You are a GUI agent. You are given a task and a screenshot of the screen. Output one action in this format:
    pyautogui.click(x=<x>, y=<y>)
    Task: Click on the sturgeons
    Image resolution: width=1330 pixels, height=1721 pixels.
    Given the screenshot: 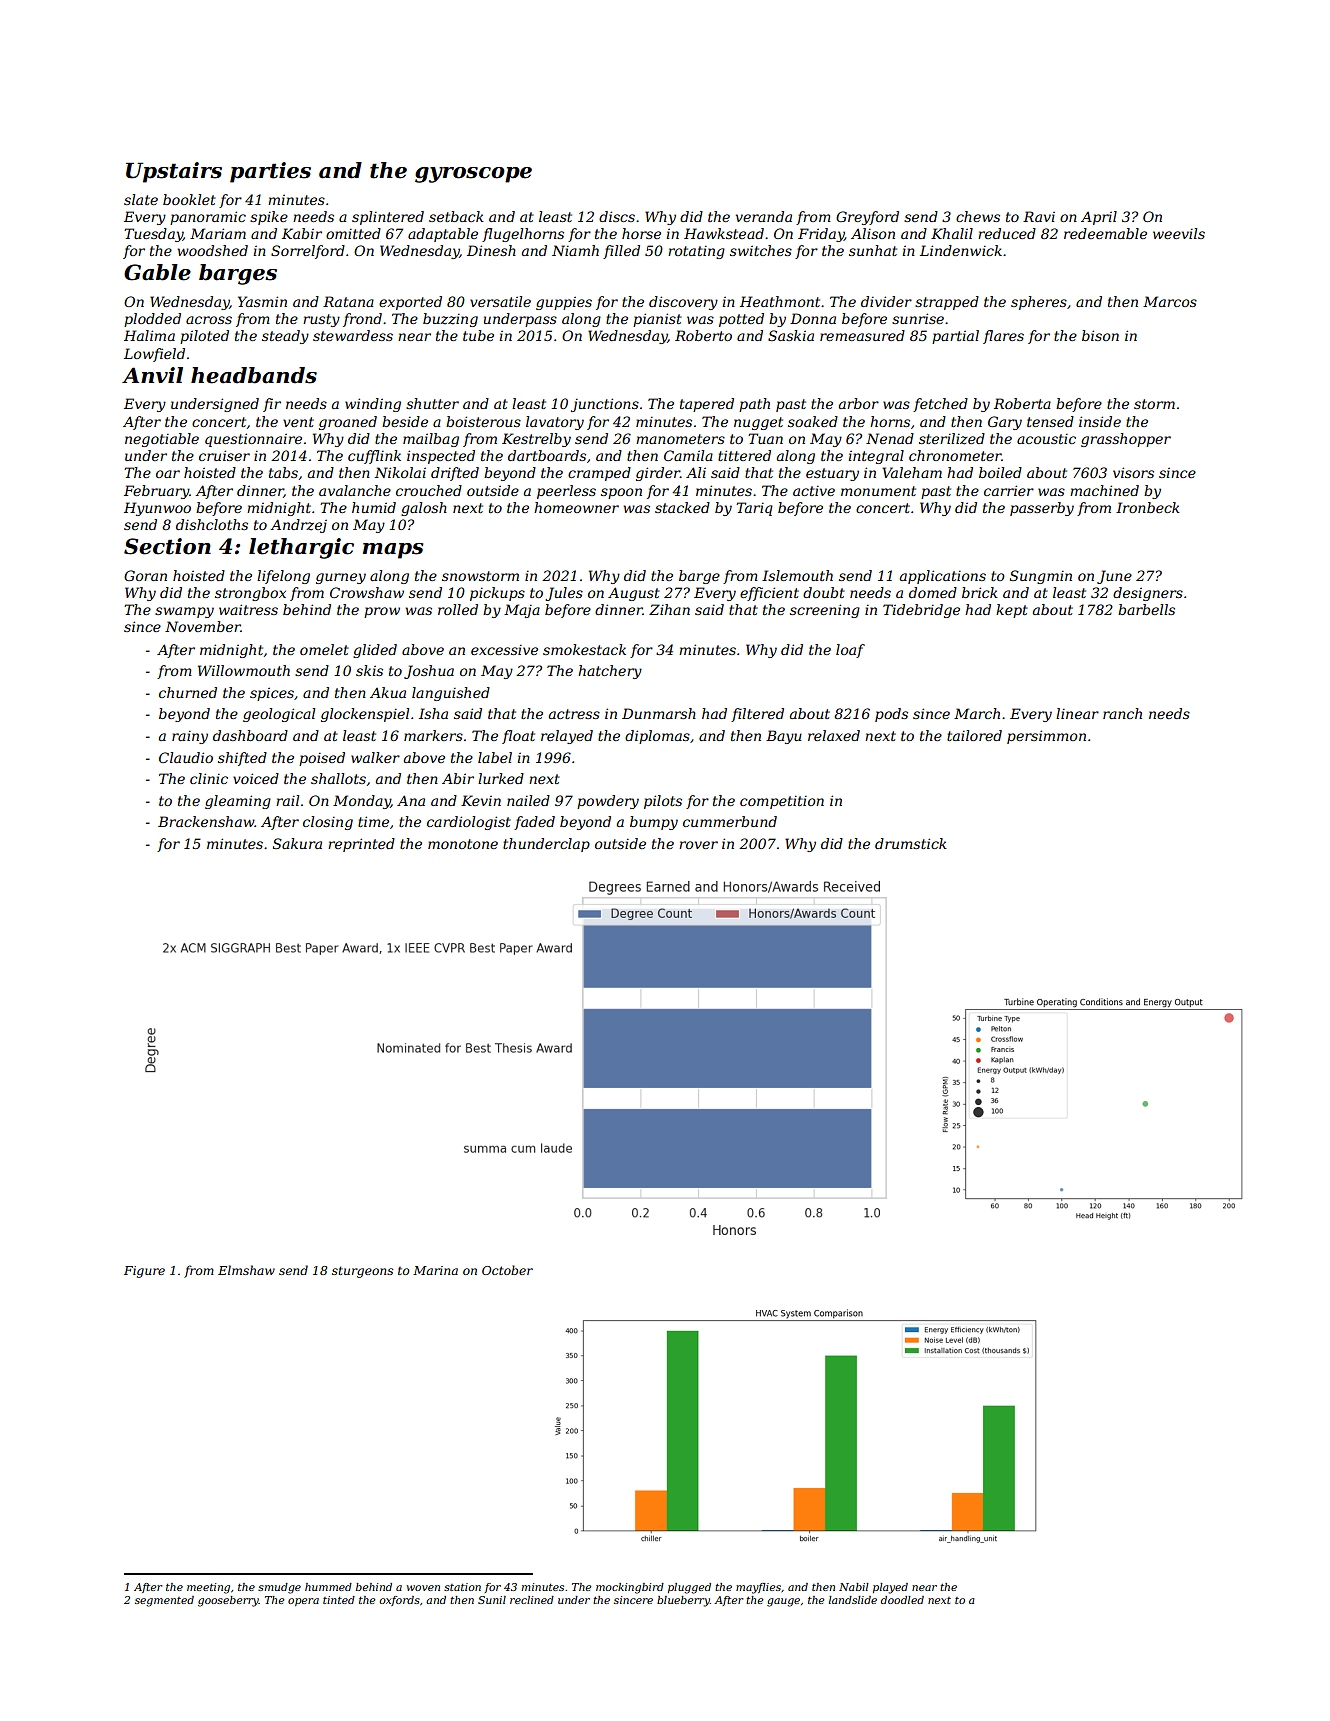 What is the action you would take?
    pyautogui.click(x=362, y=1272)
